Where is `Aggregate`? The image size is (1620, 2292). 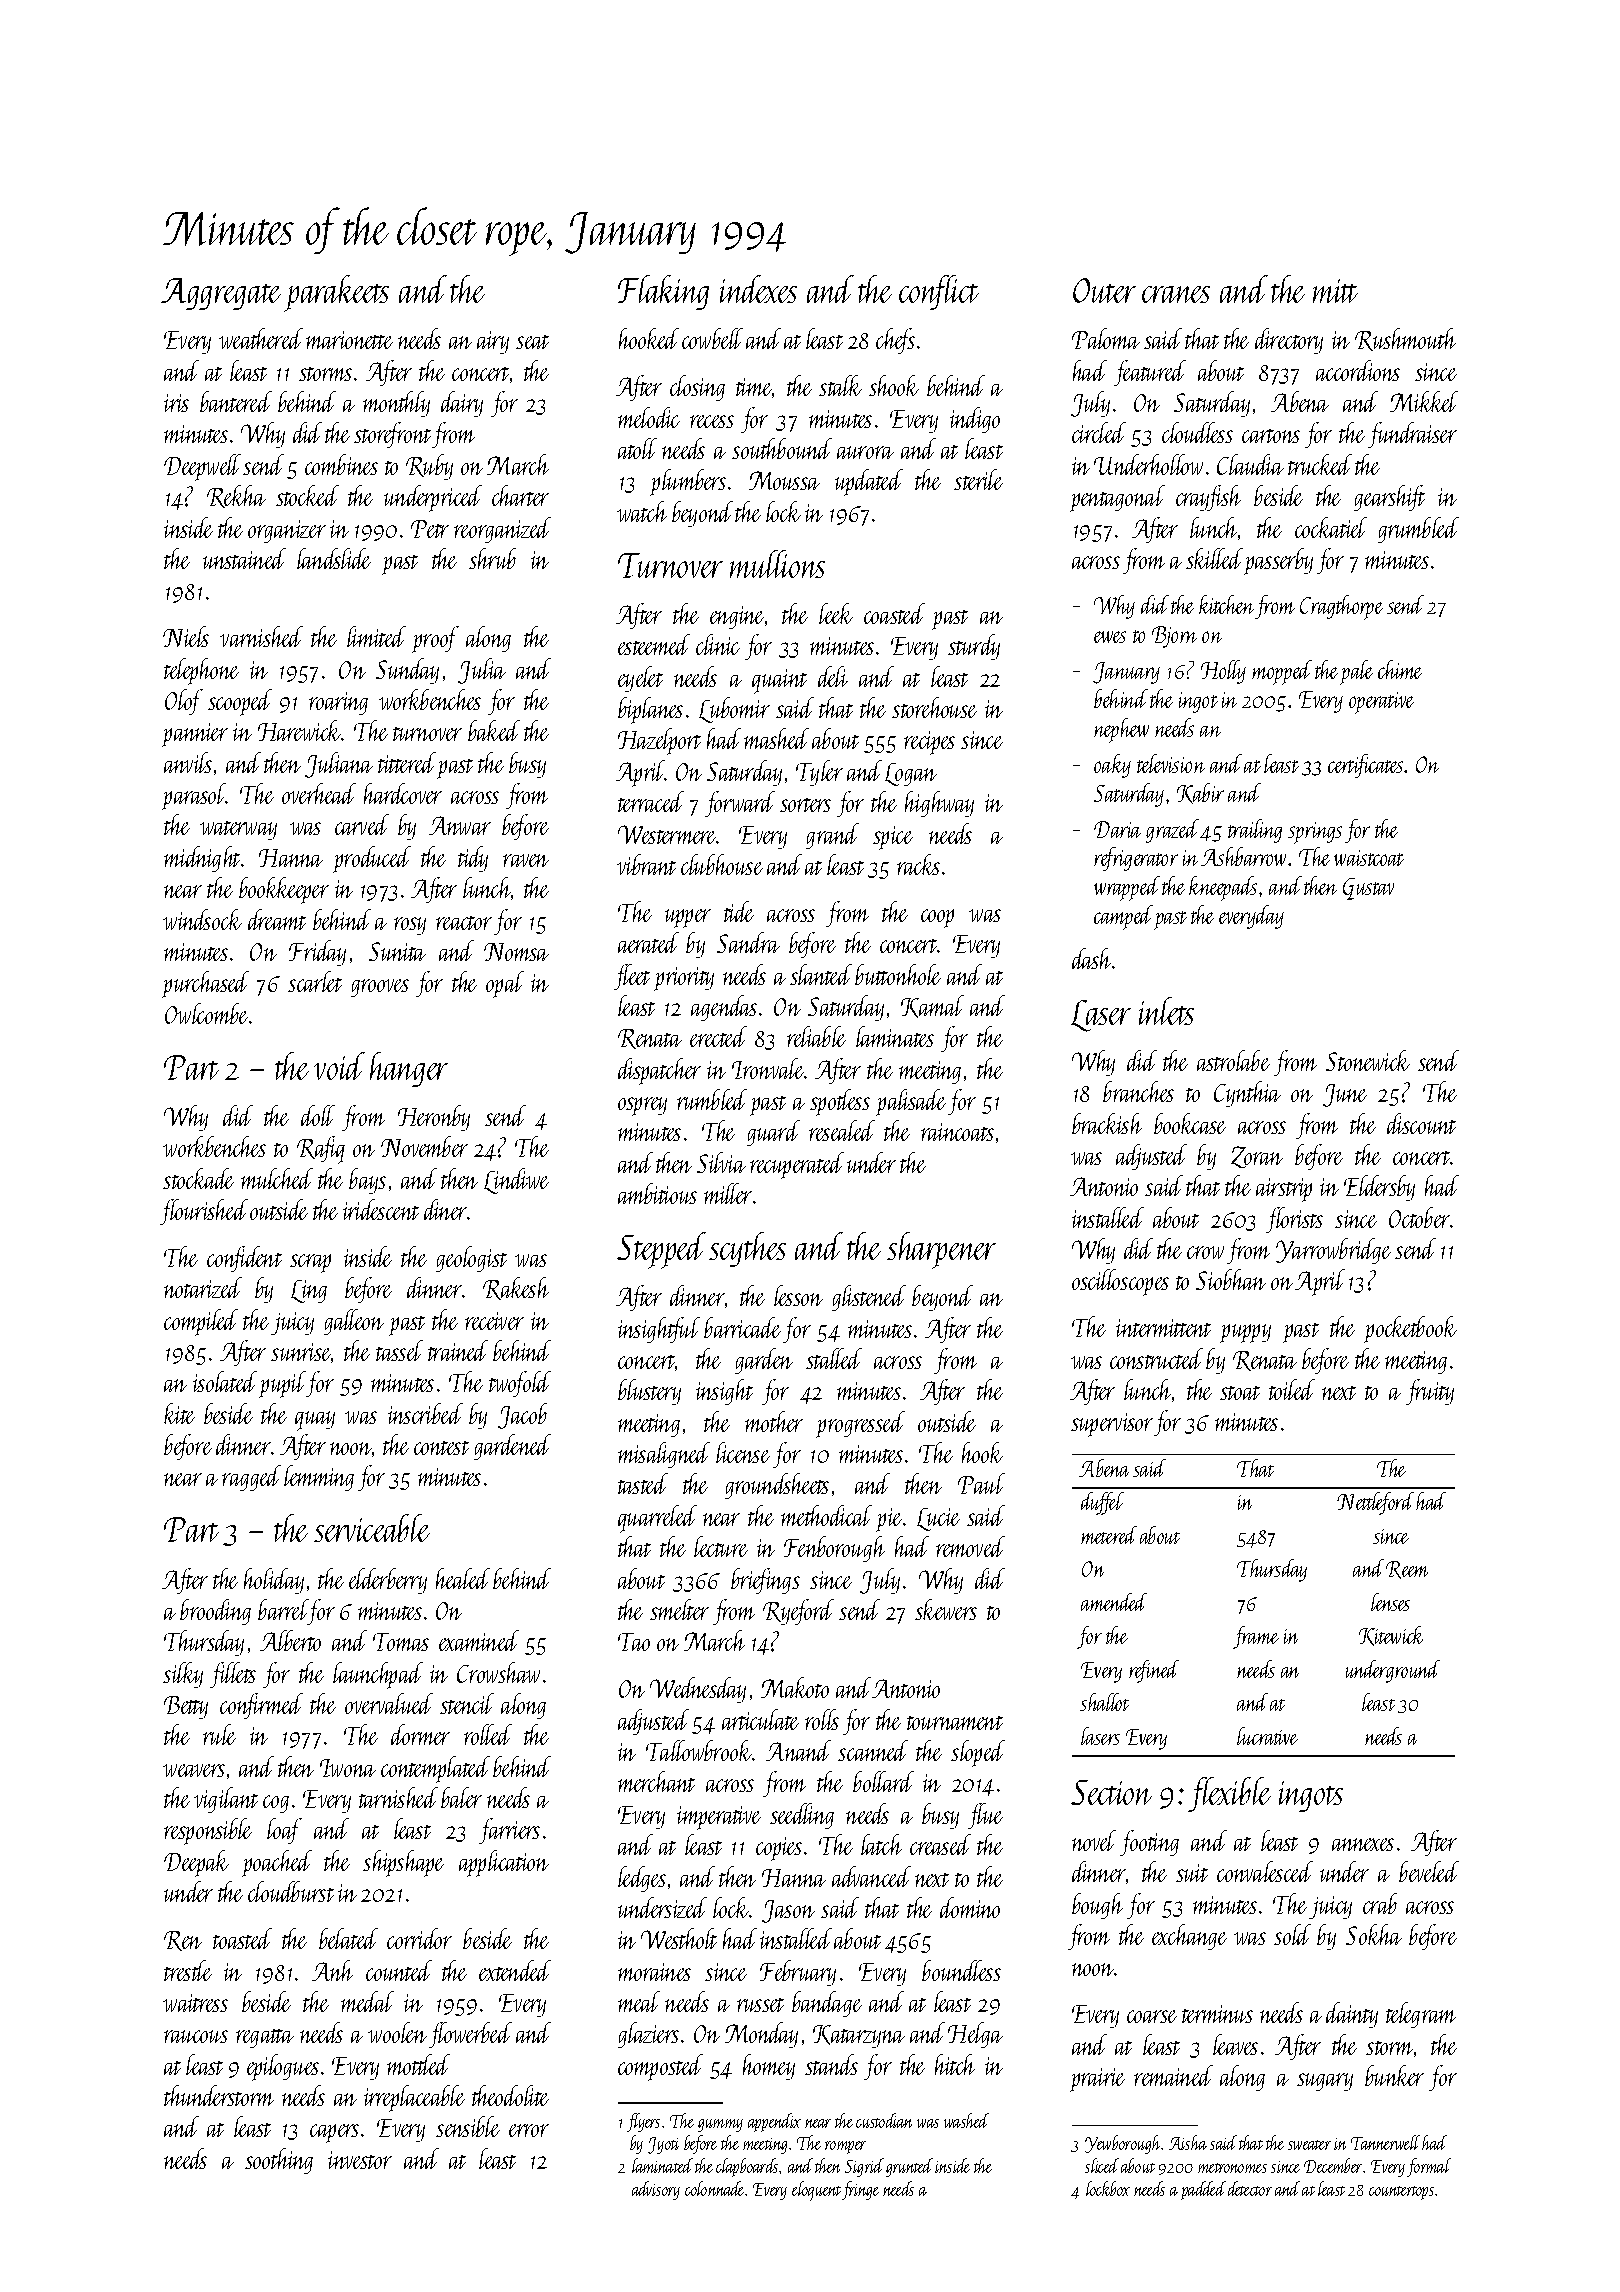
Aggregate is located at coordinates (221, 294).
